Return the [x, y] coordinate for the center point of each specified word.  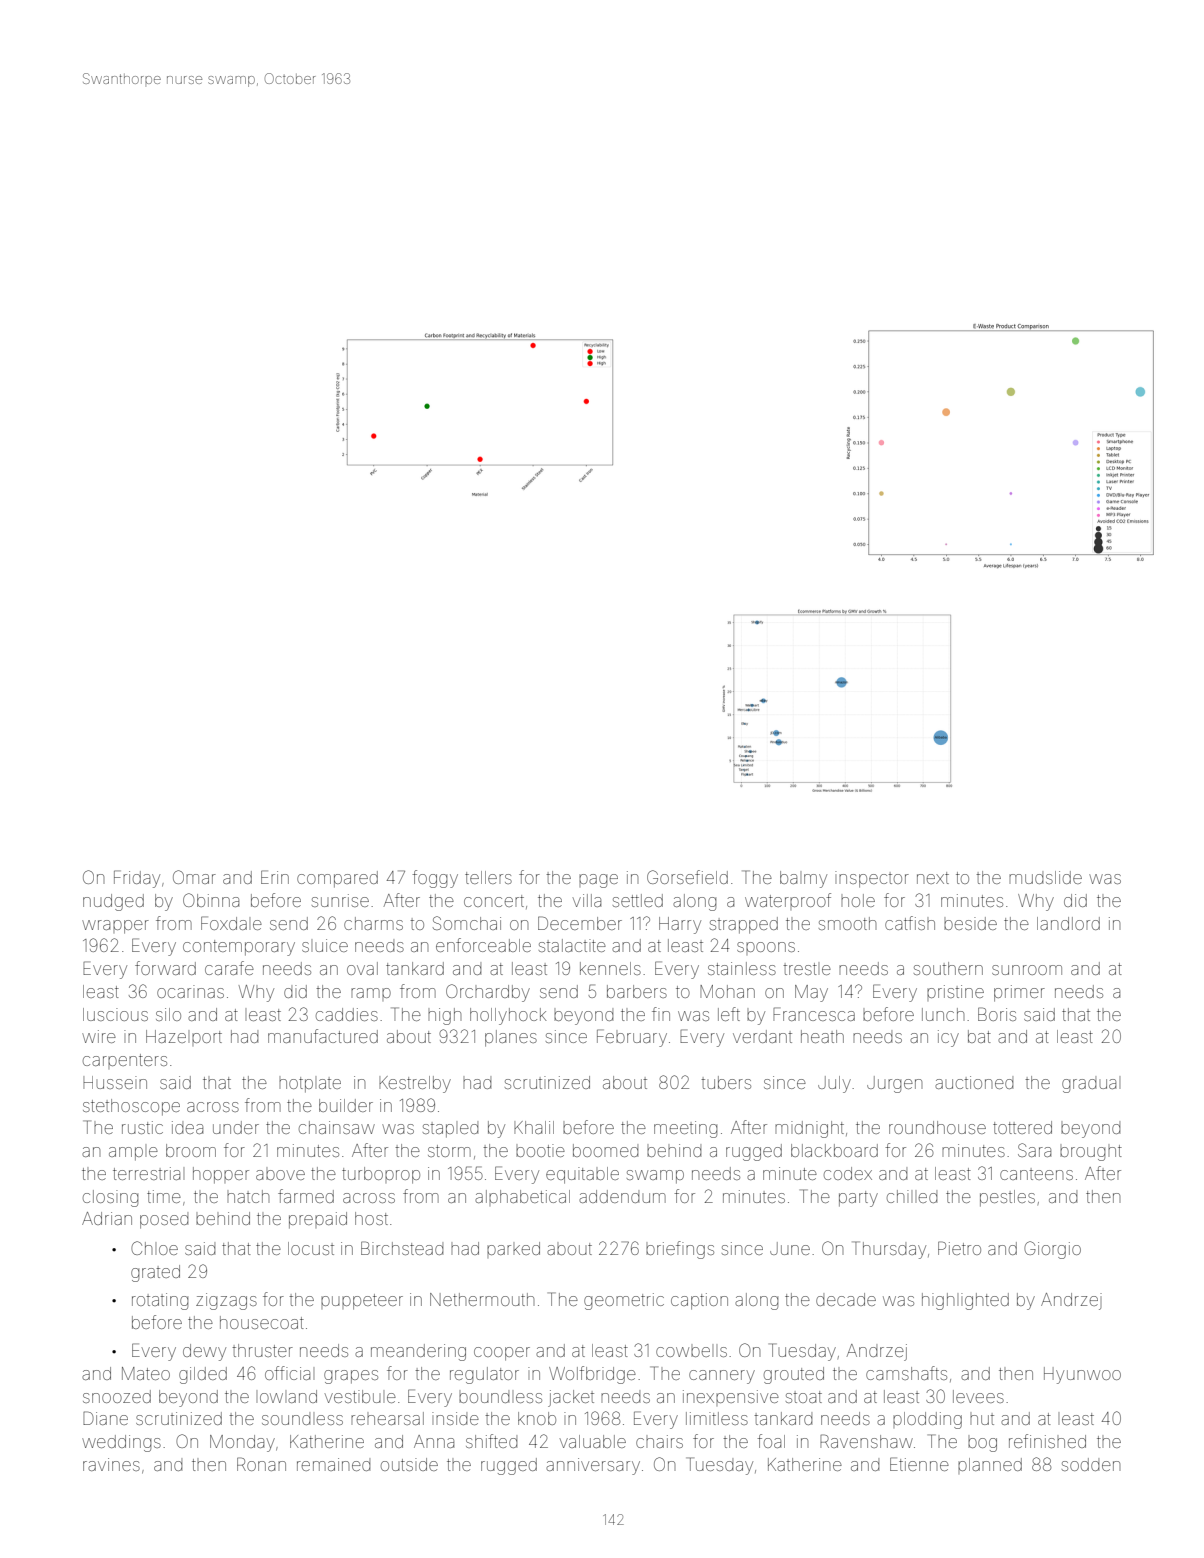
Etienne [919, 1464]
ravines [111, 1464]
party [858, 1199]
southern [948, 968]
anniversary [593, 1466]
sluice [325, 945]
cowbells [691, 1352]
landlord [1068, 923]
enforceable [483, 945]
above [280, 1175]
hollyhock [508, 1016]
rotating [160, 1301]
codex [848, 1173]
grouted [794, 1375]
